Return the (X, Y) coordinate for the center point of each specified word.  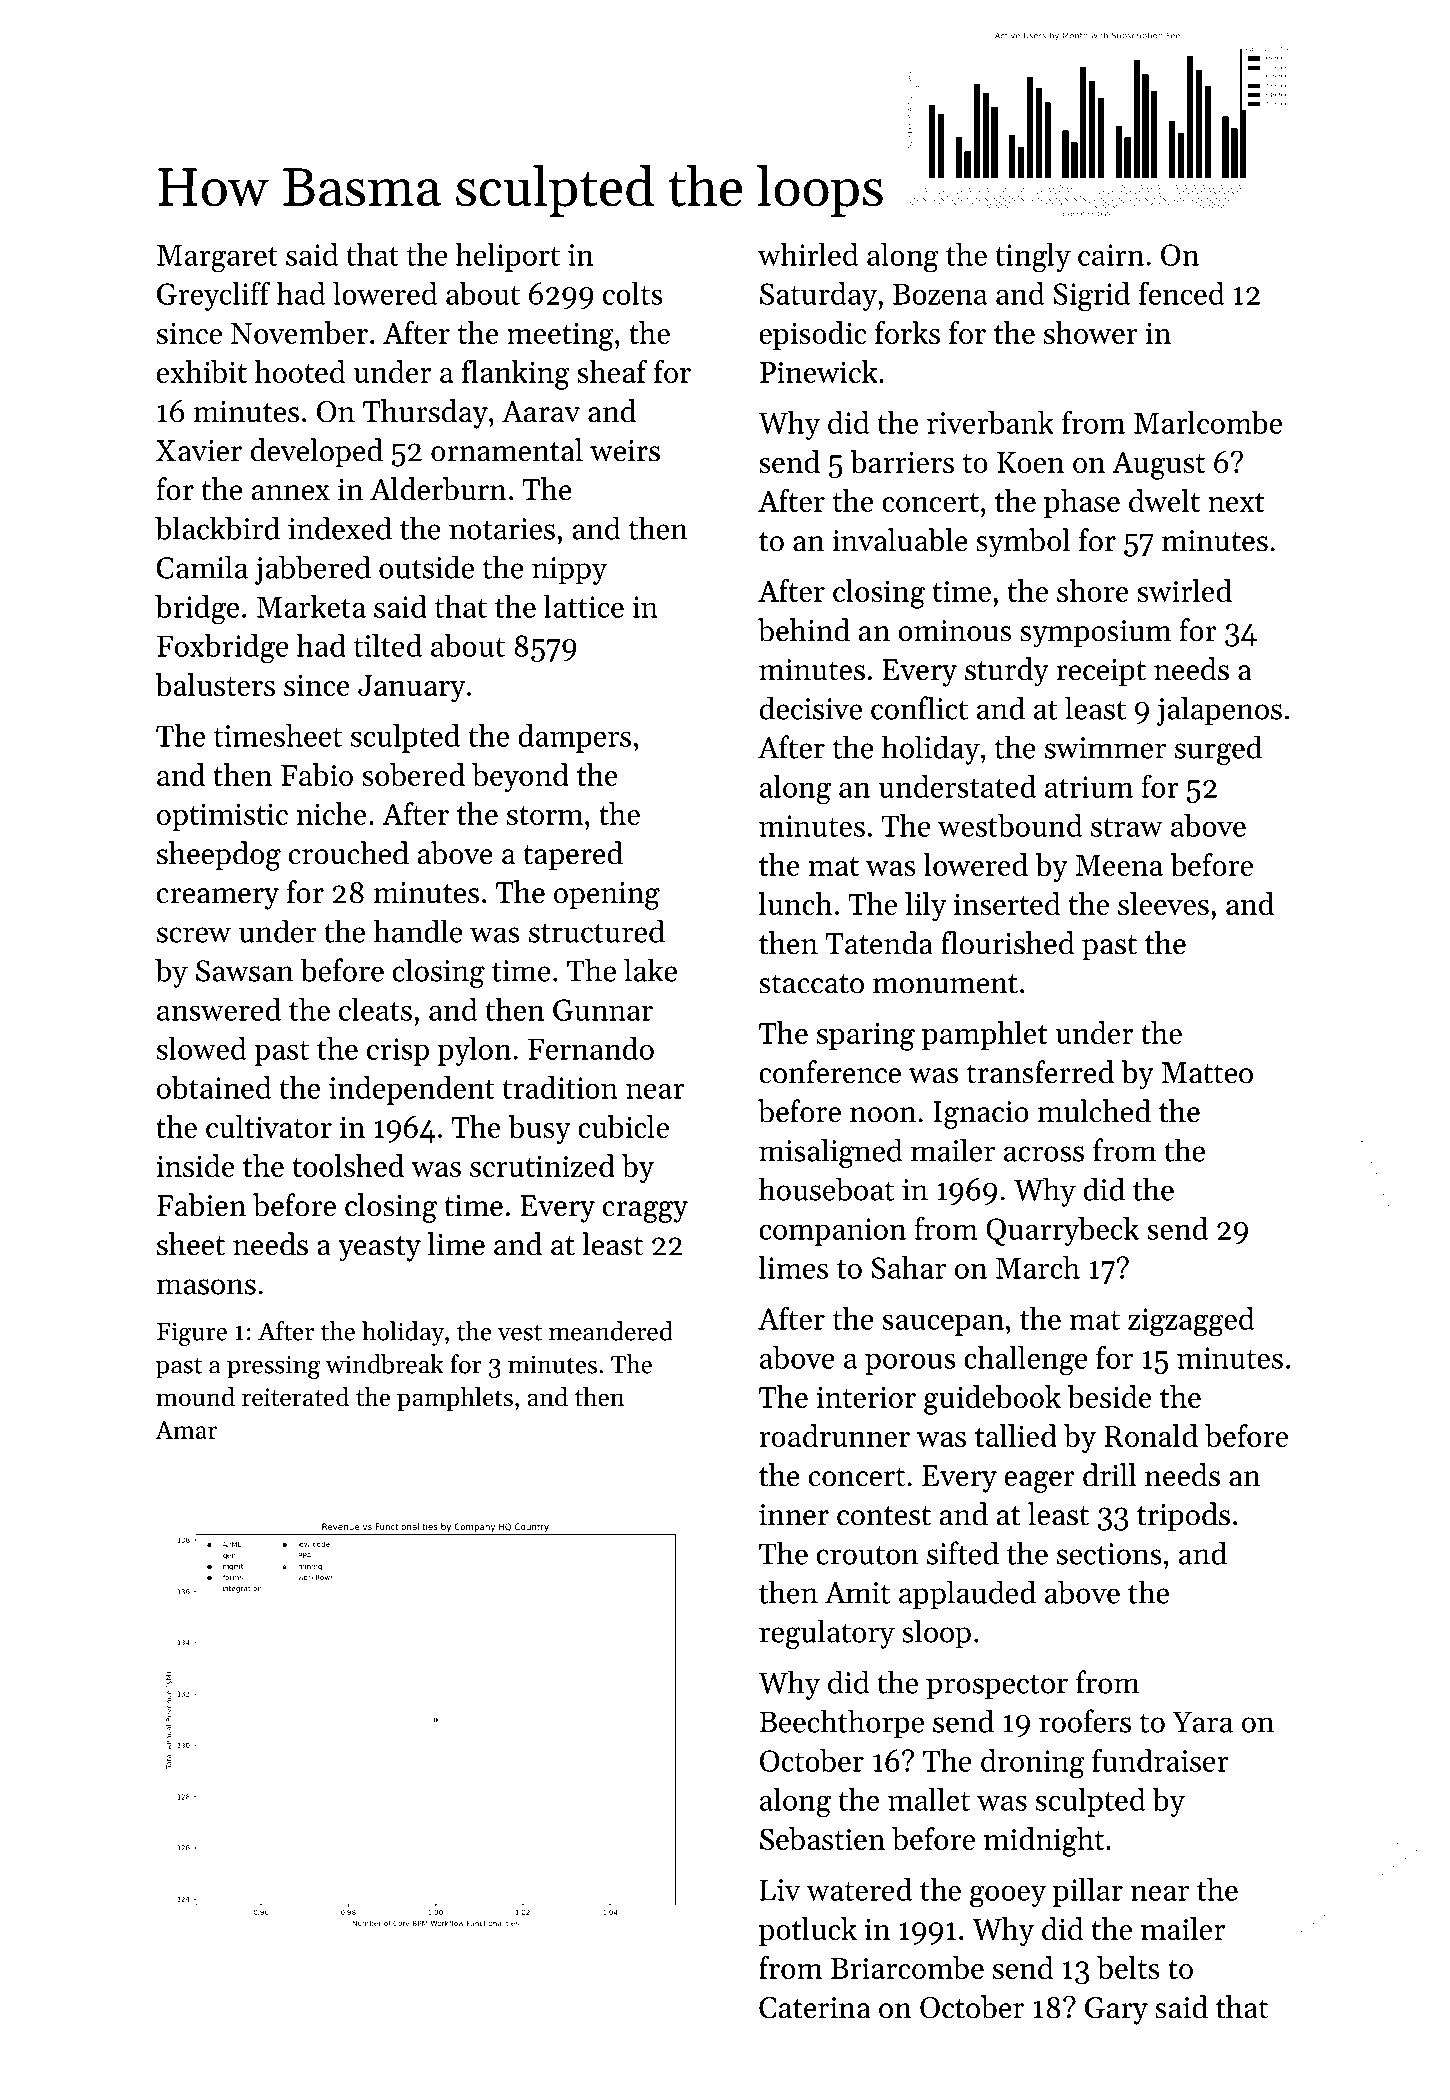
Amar (186, 1430)
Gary (1116, 2011)
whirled (808, 254)
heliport (508, 257)
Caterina (815, 2008)
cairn (1111, 255)
